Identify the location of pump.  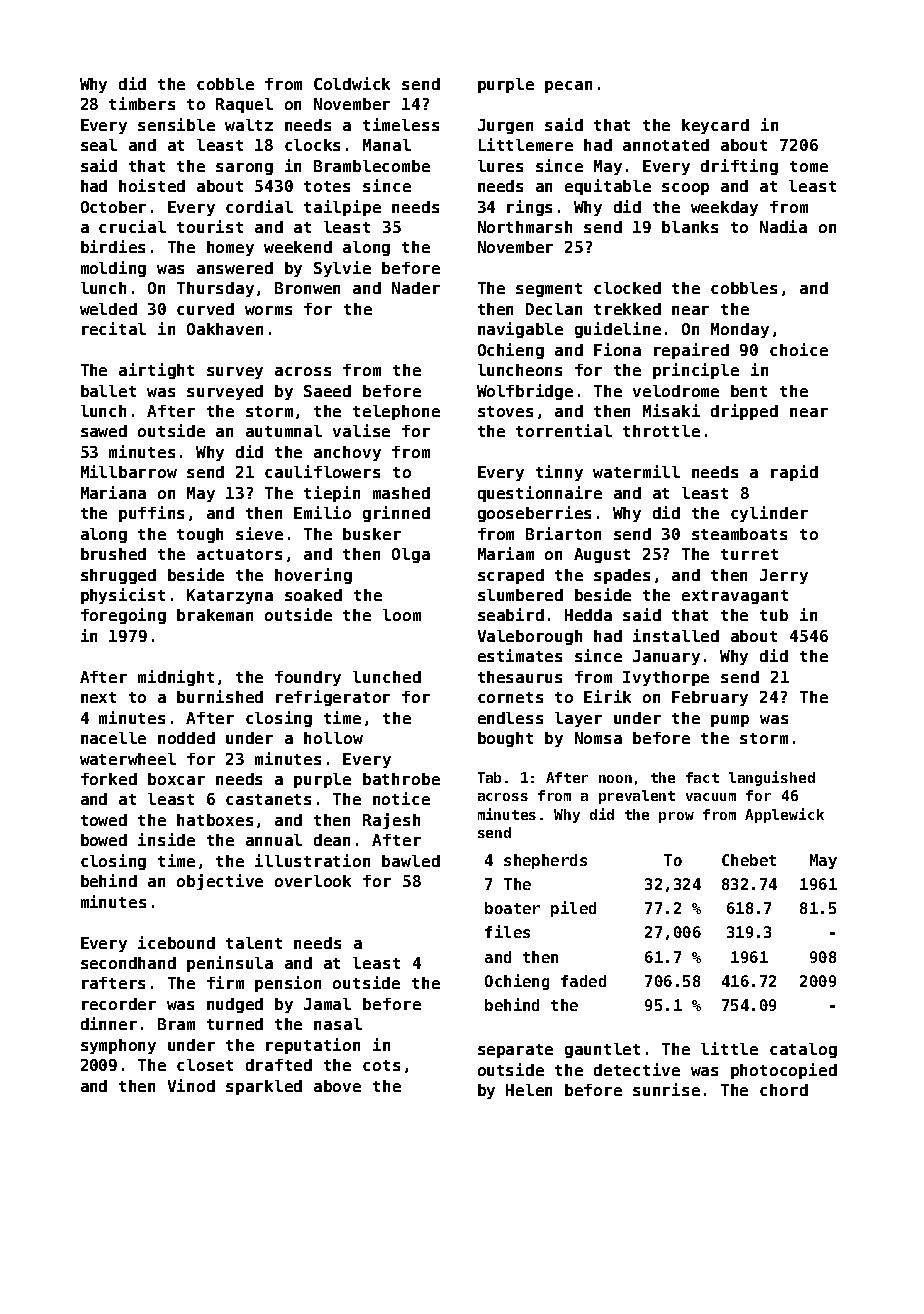
(730, 721).
